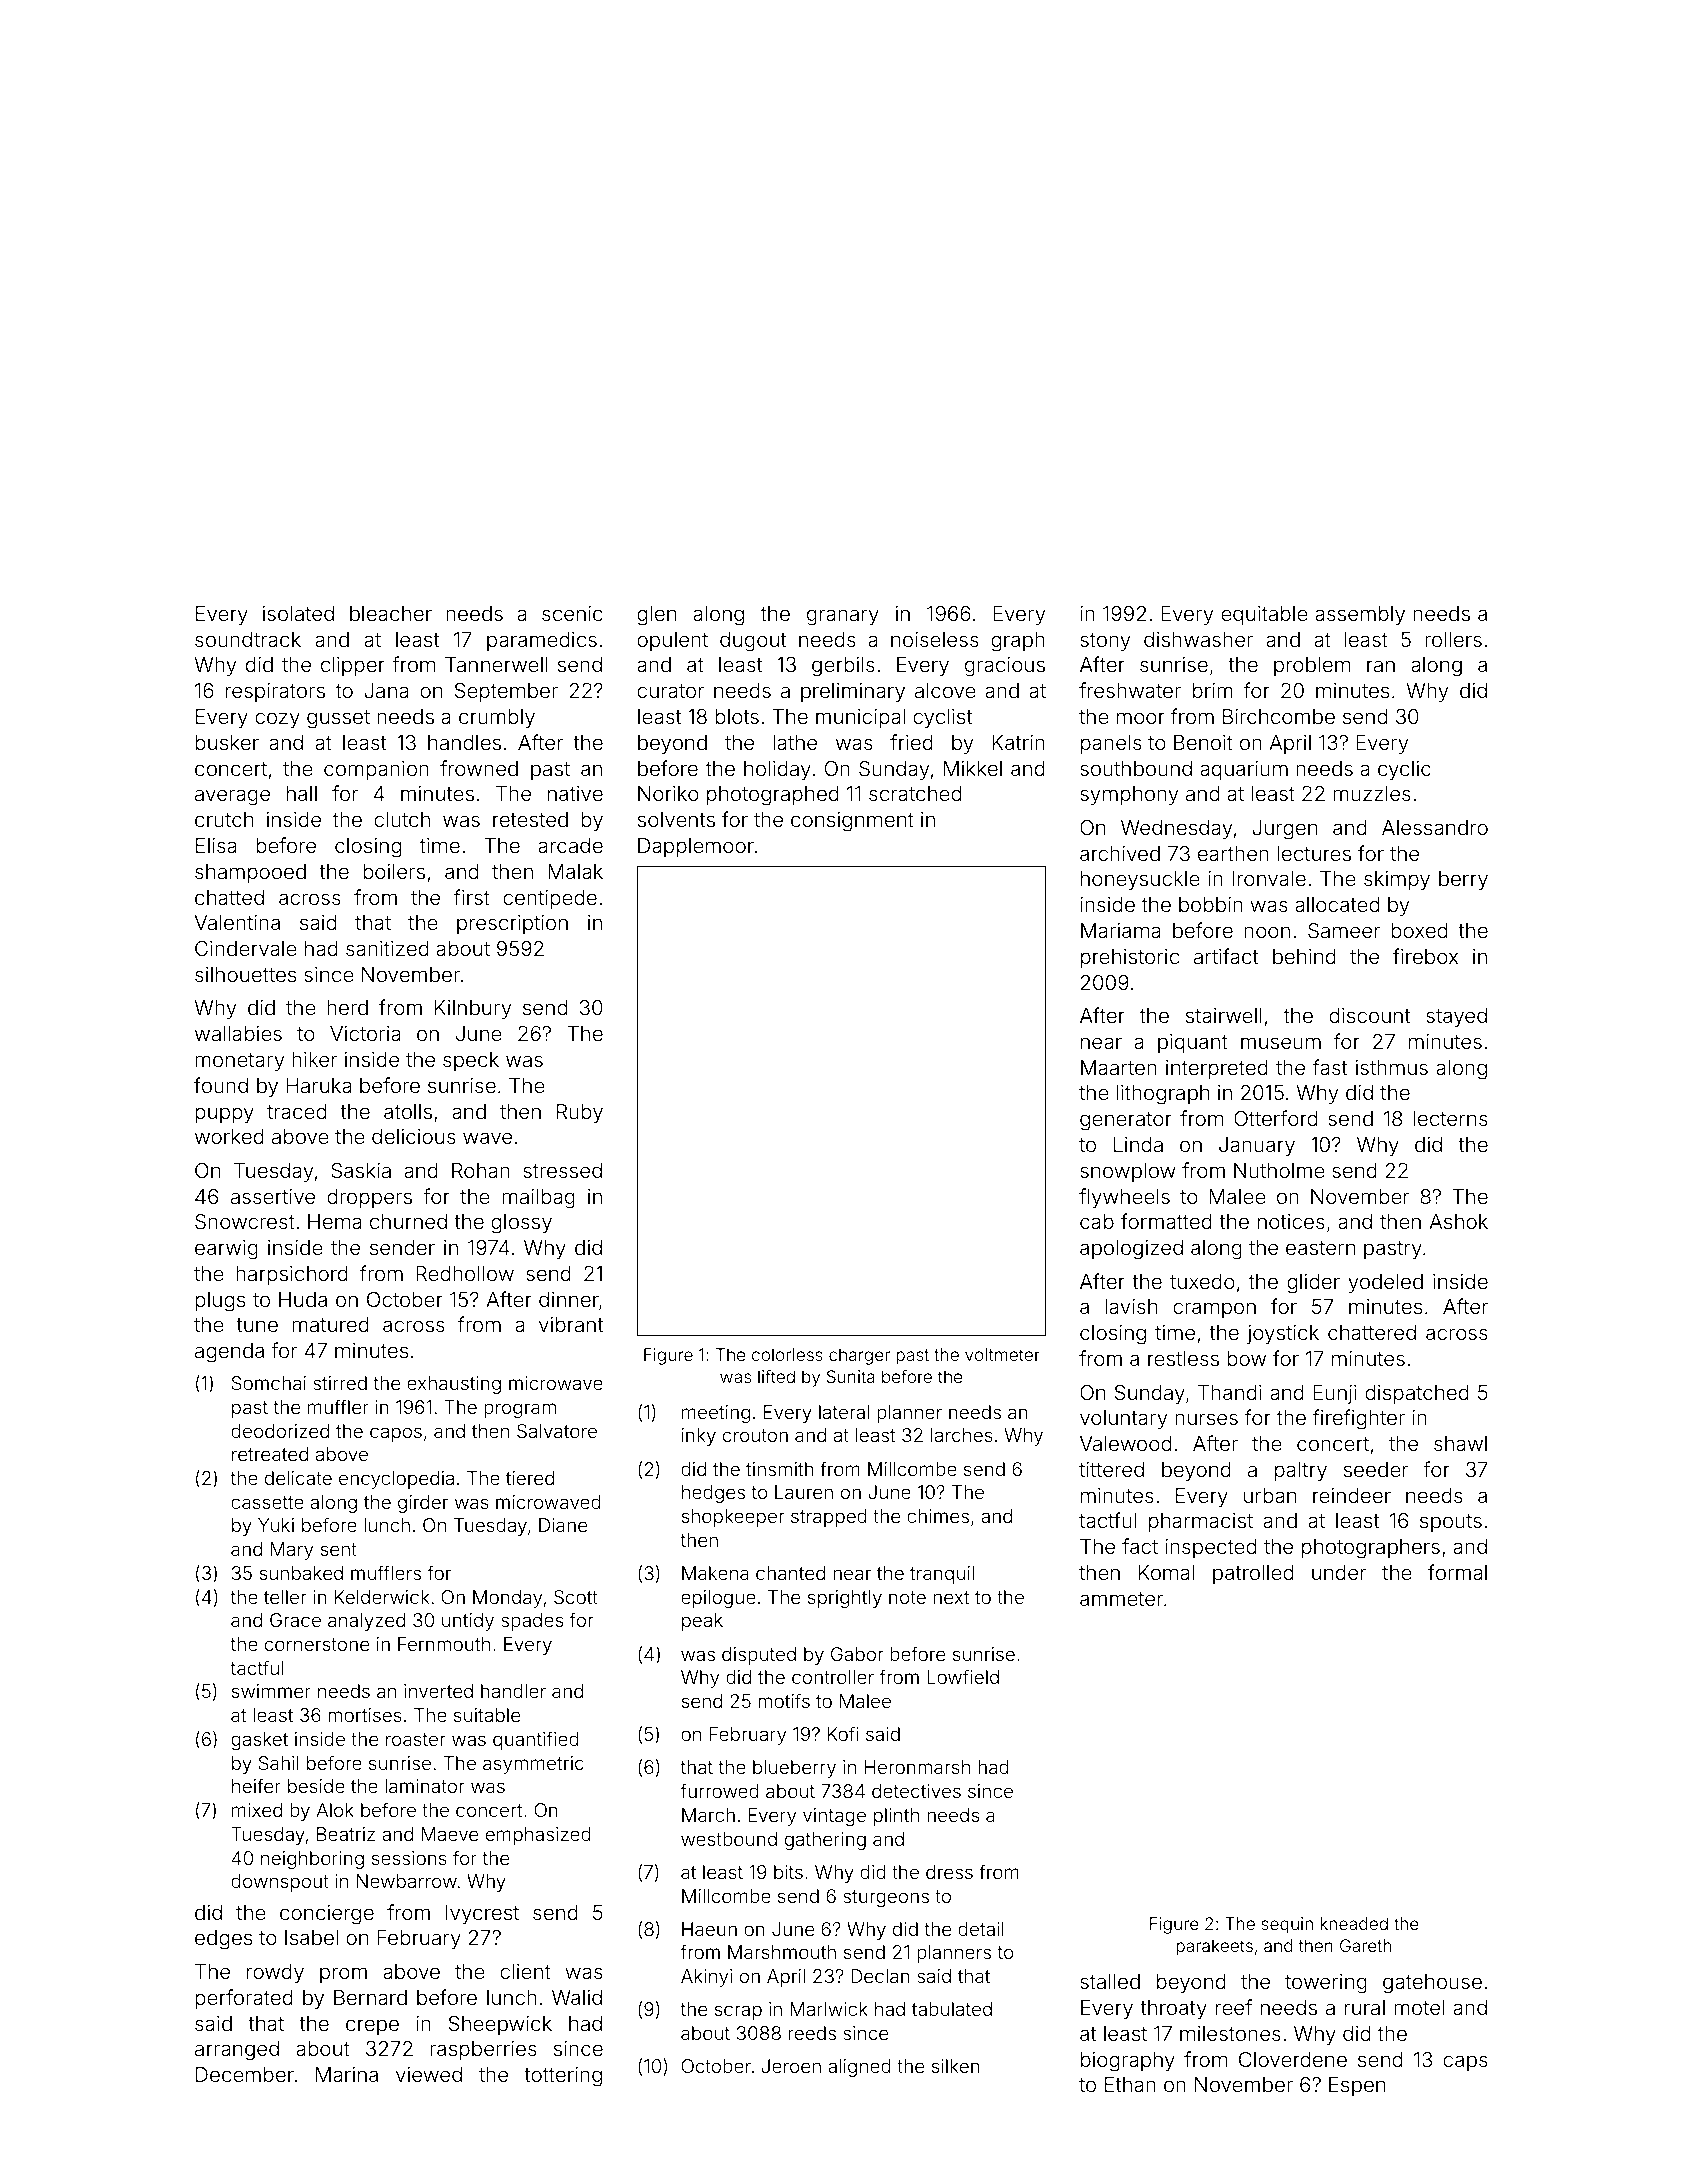 The width and height of the screenshot is (1683, 2178). What do you see at coordinates (481, 1170) in the screenshot?
I see `Rohan` at bounding box center [481, 1170].
